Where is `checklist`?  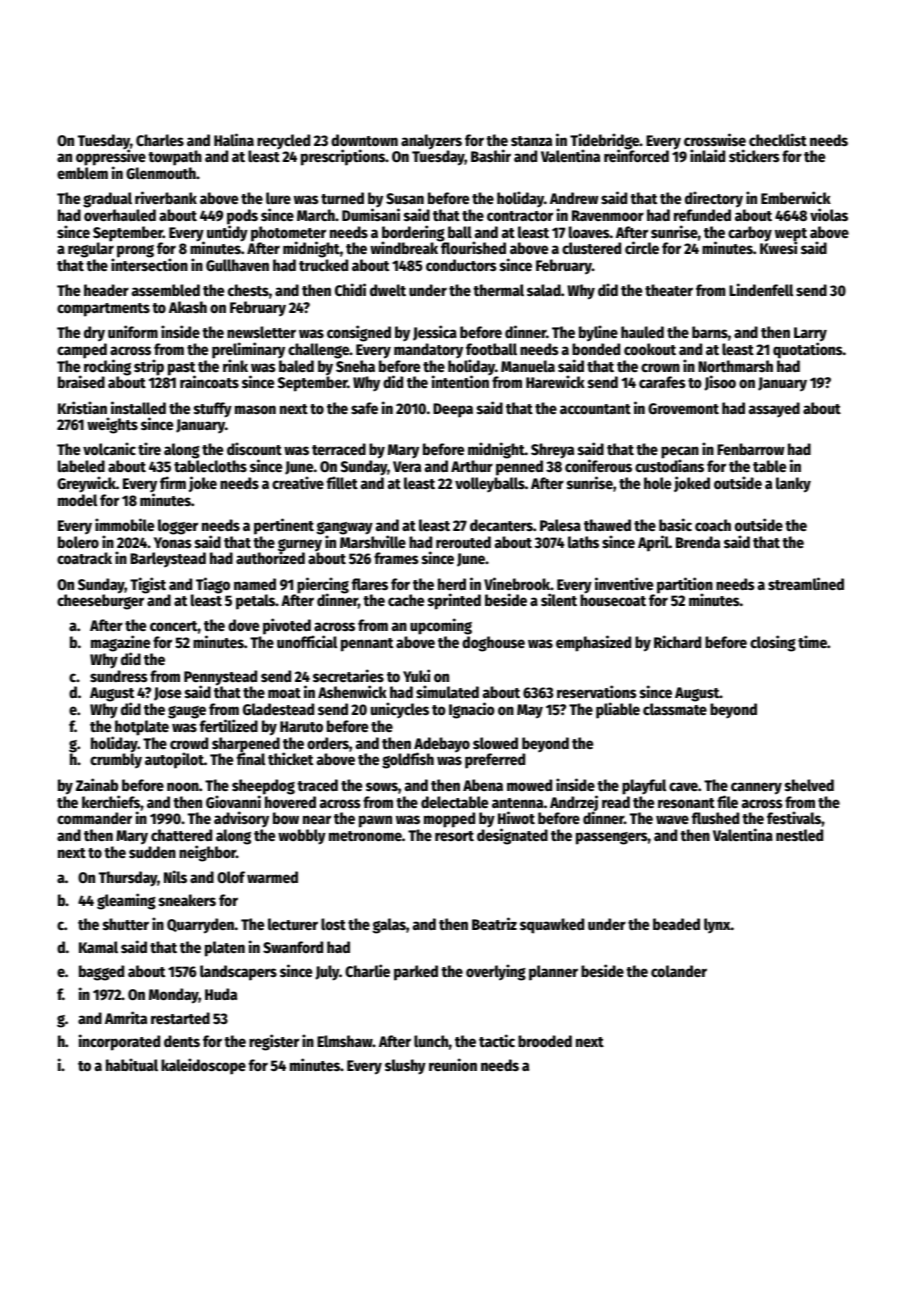 checklist is located at coordinates (778, 139).
